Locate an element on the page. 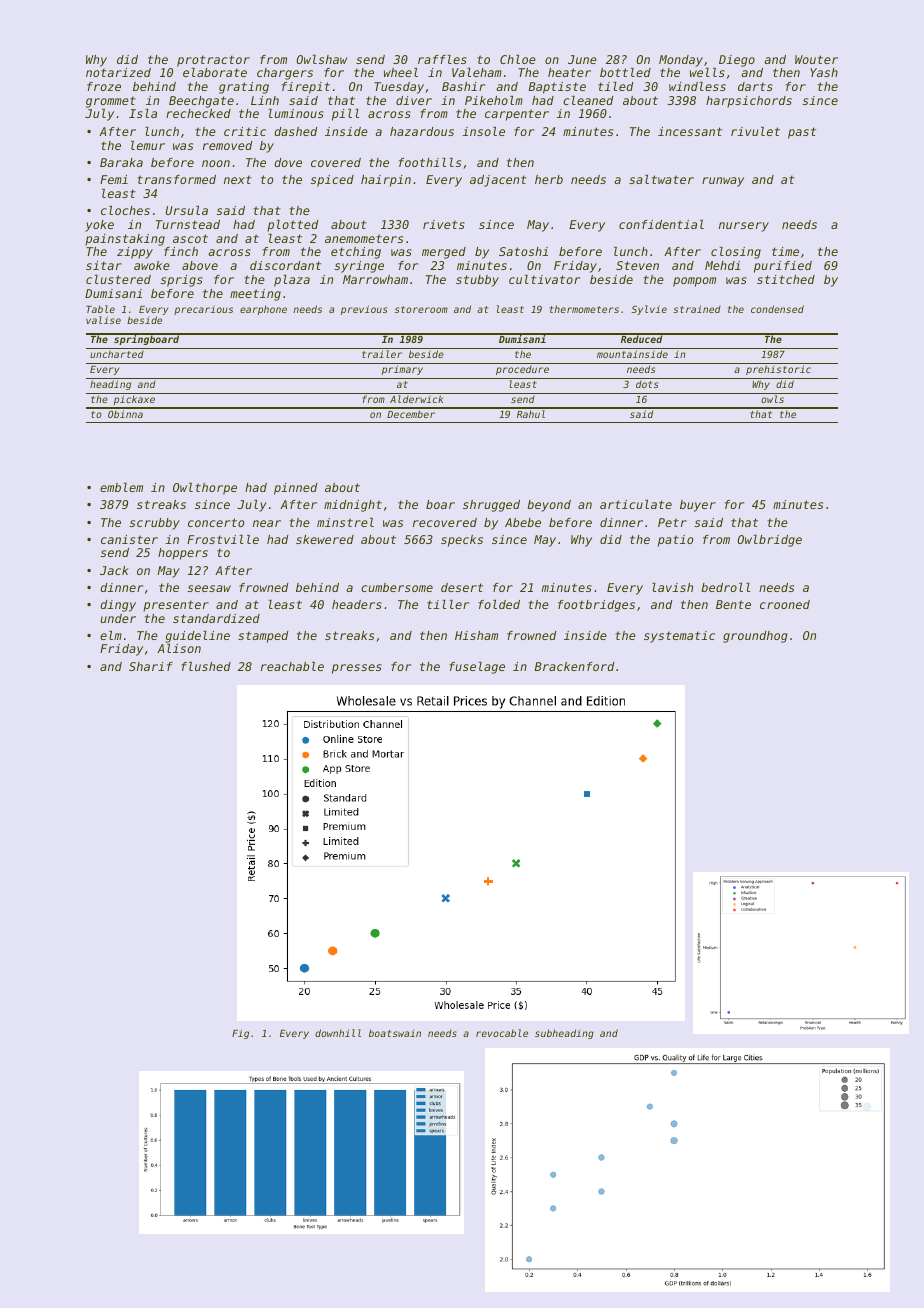  Brackenford is located at coordinates (574, 666).
